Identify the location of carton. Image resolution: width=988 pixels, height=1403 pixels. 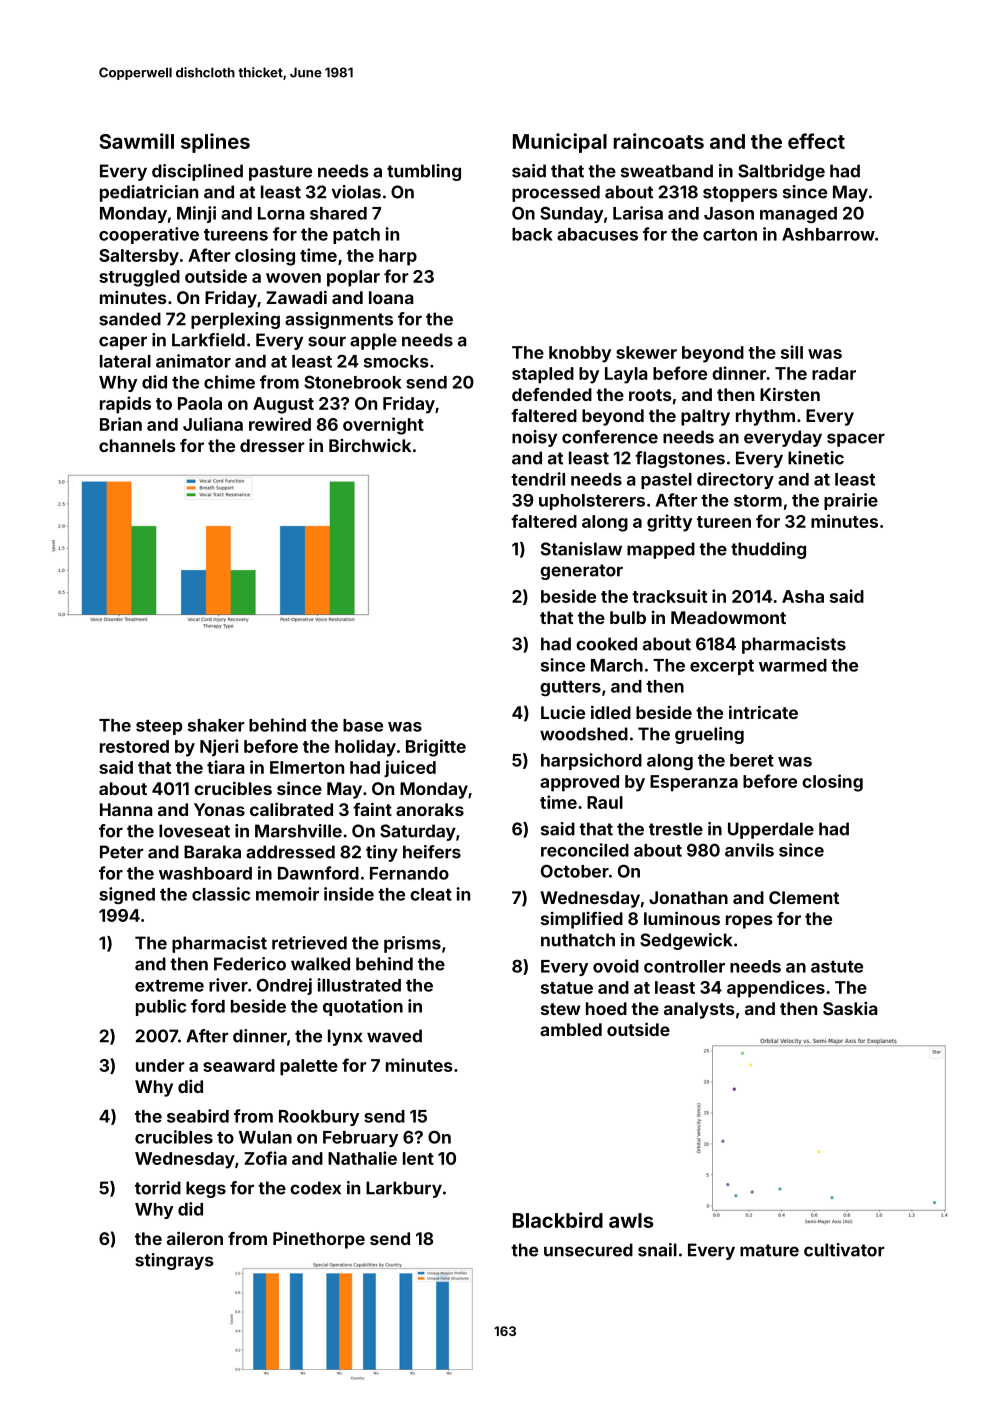
(730, 235).
